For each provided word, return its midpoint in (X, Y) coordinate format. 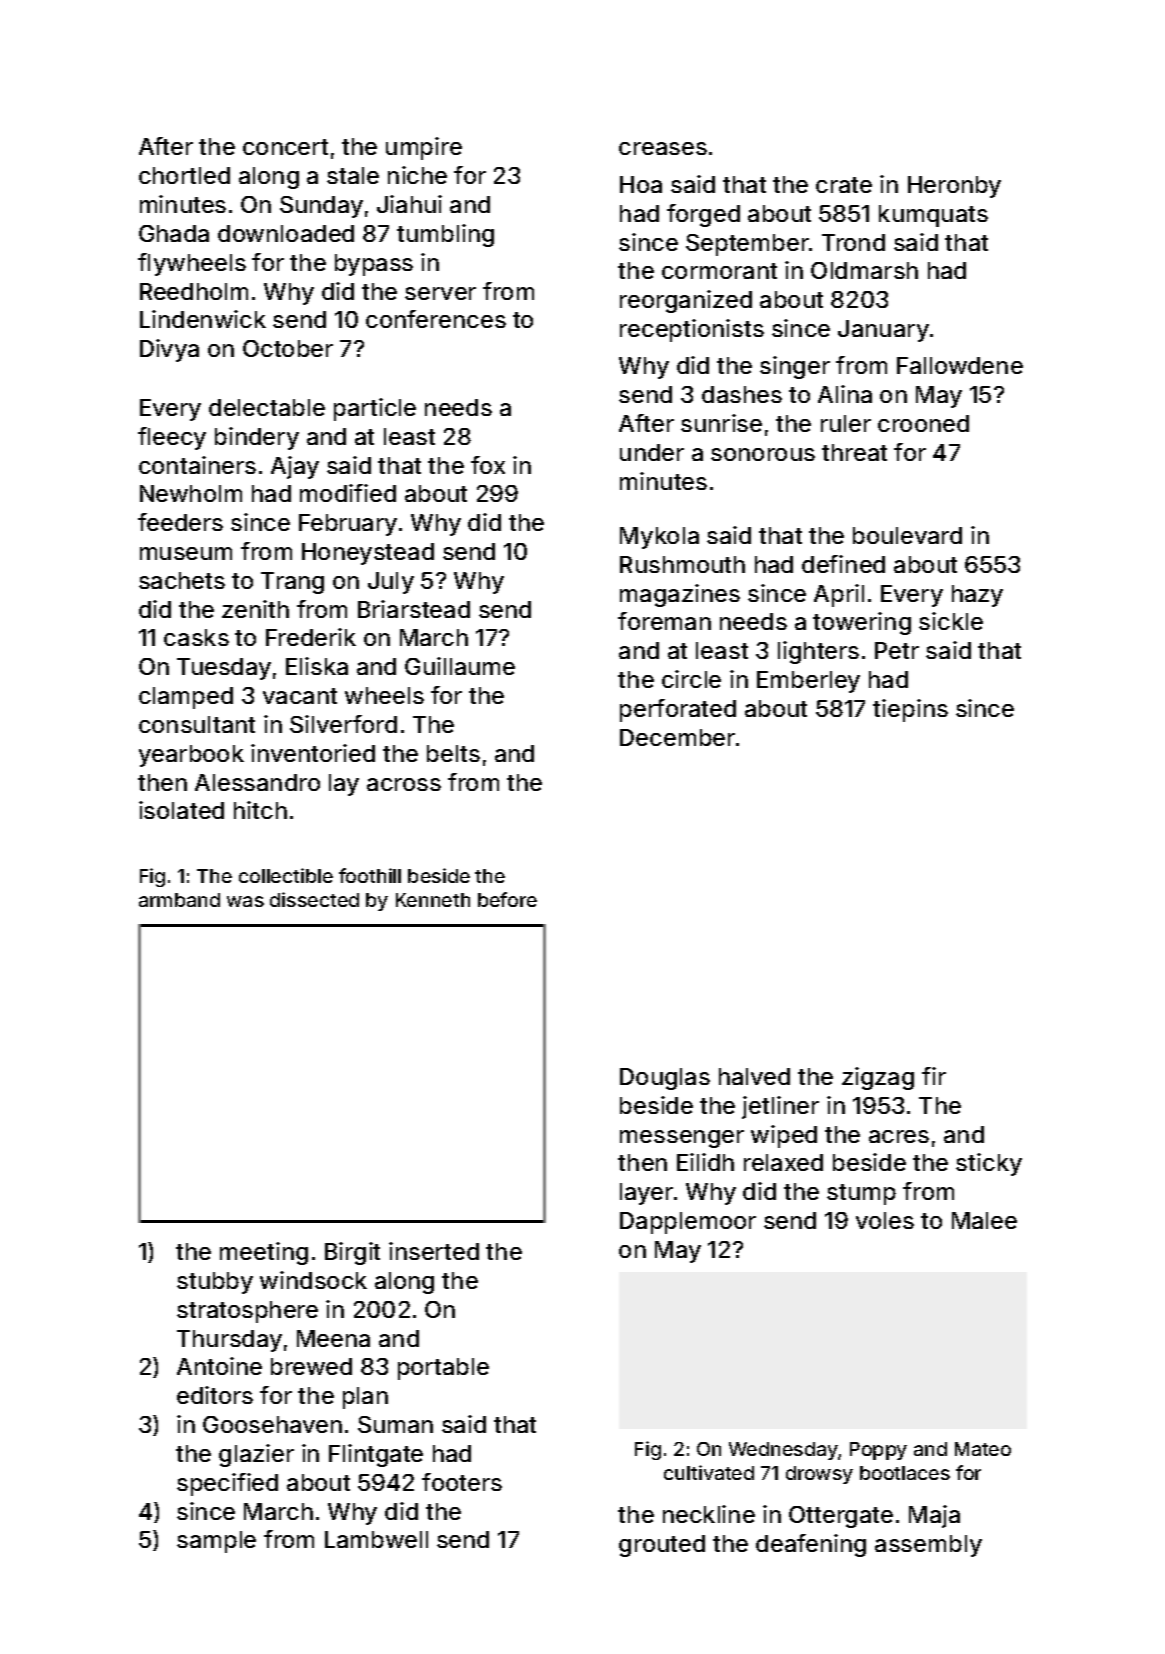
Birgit (352, 1253)
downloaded (286, 233)
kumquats (933, 216)
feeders (180, 522)
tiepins (910, 710)
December (677, 737)
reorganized (686, 301)
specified (227, 1484)
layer (646, 1194)
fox (488, 465)
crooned (923, 423)
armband (179, 900)
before (507, 899)
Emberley (808, 682)
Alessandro (257, 782)
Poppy (878, 1451)
